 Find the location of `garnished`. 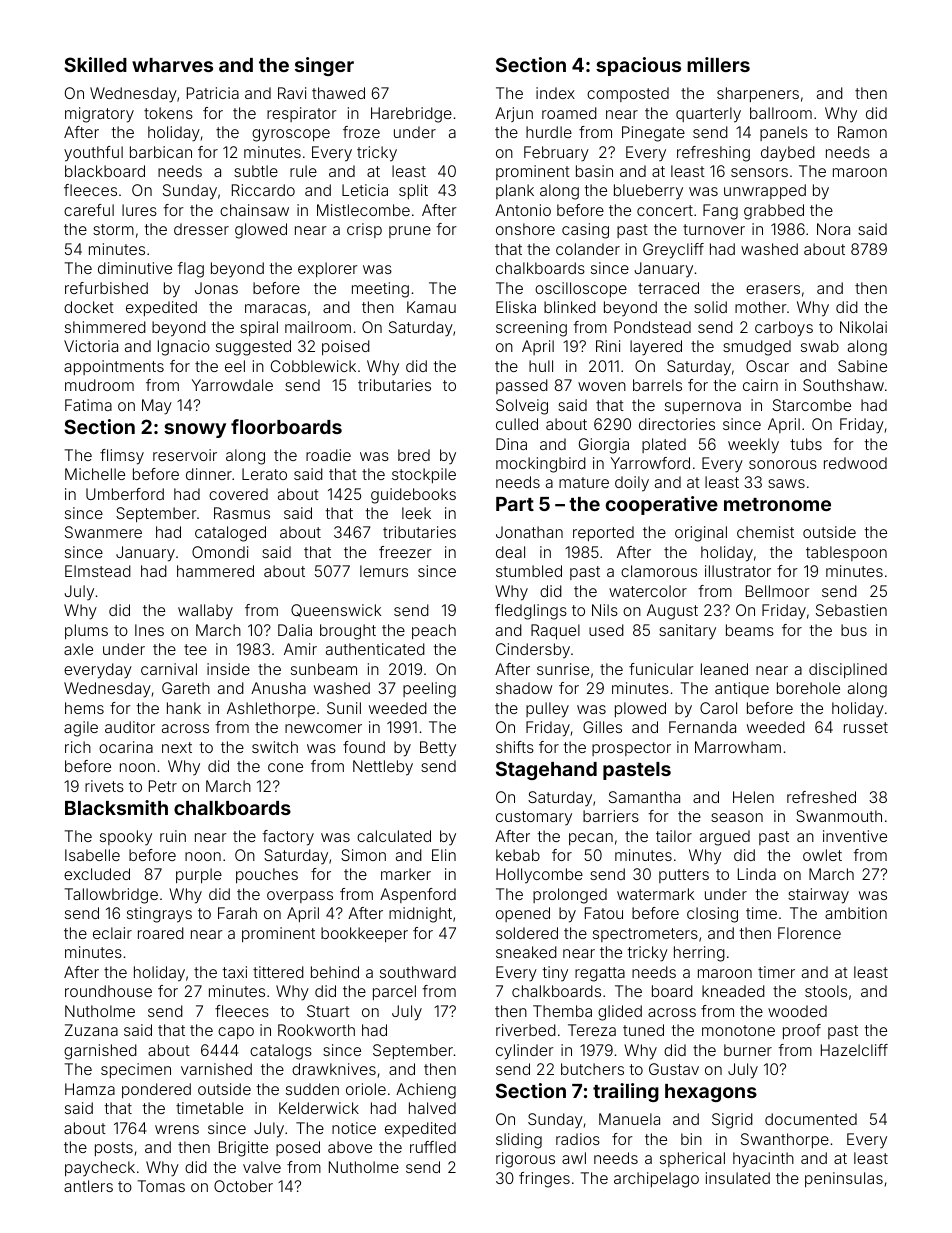

garnished is located at coordinates (100, 1052).
